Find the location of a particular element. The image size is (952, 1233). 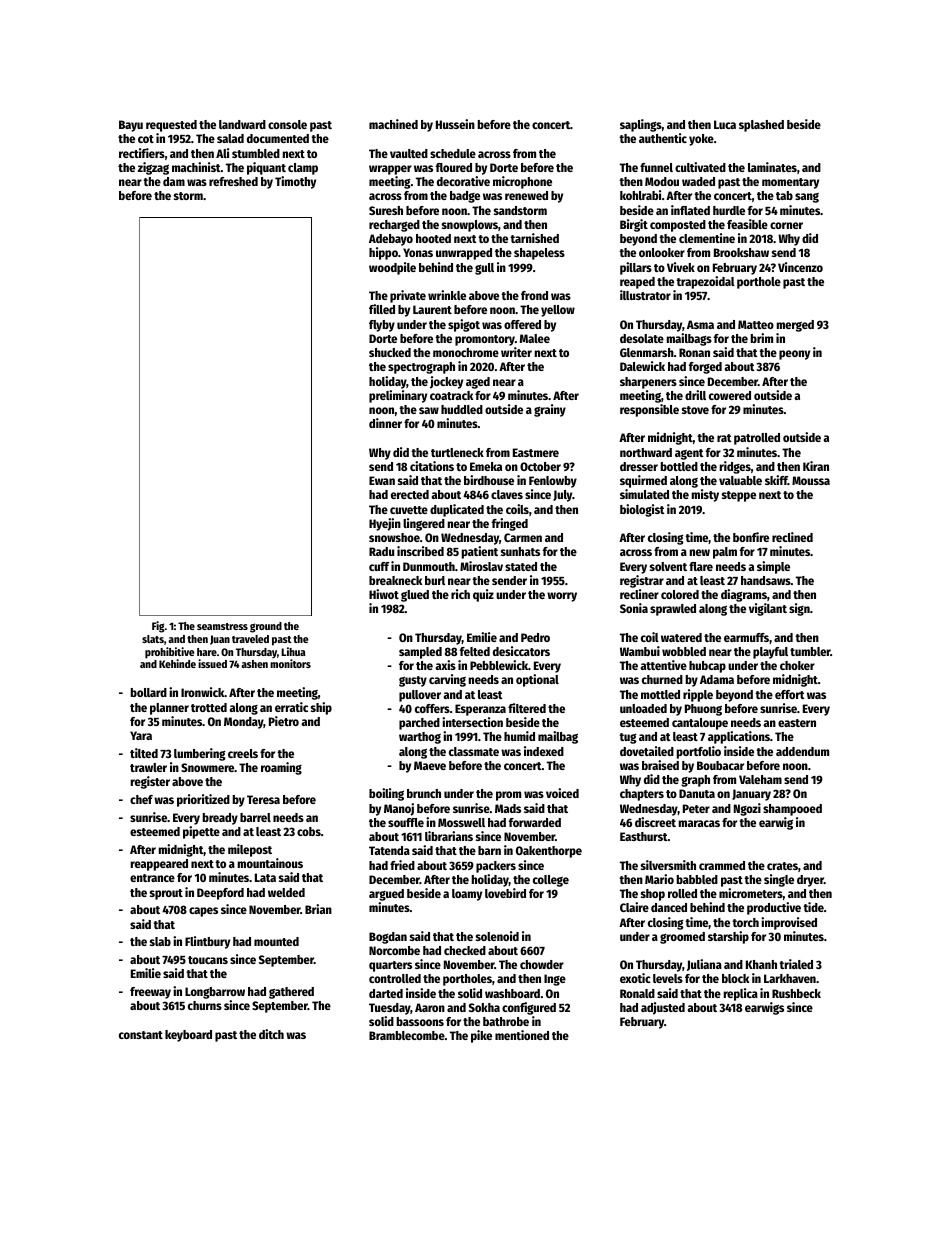

adjusted is located at coordinates (663, 1008).
